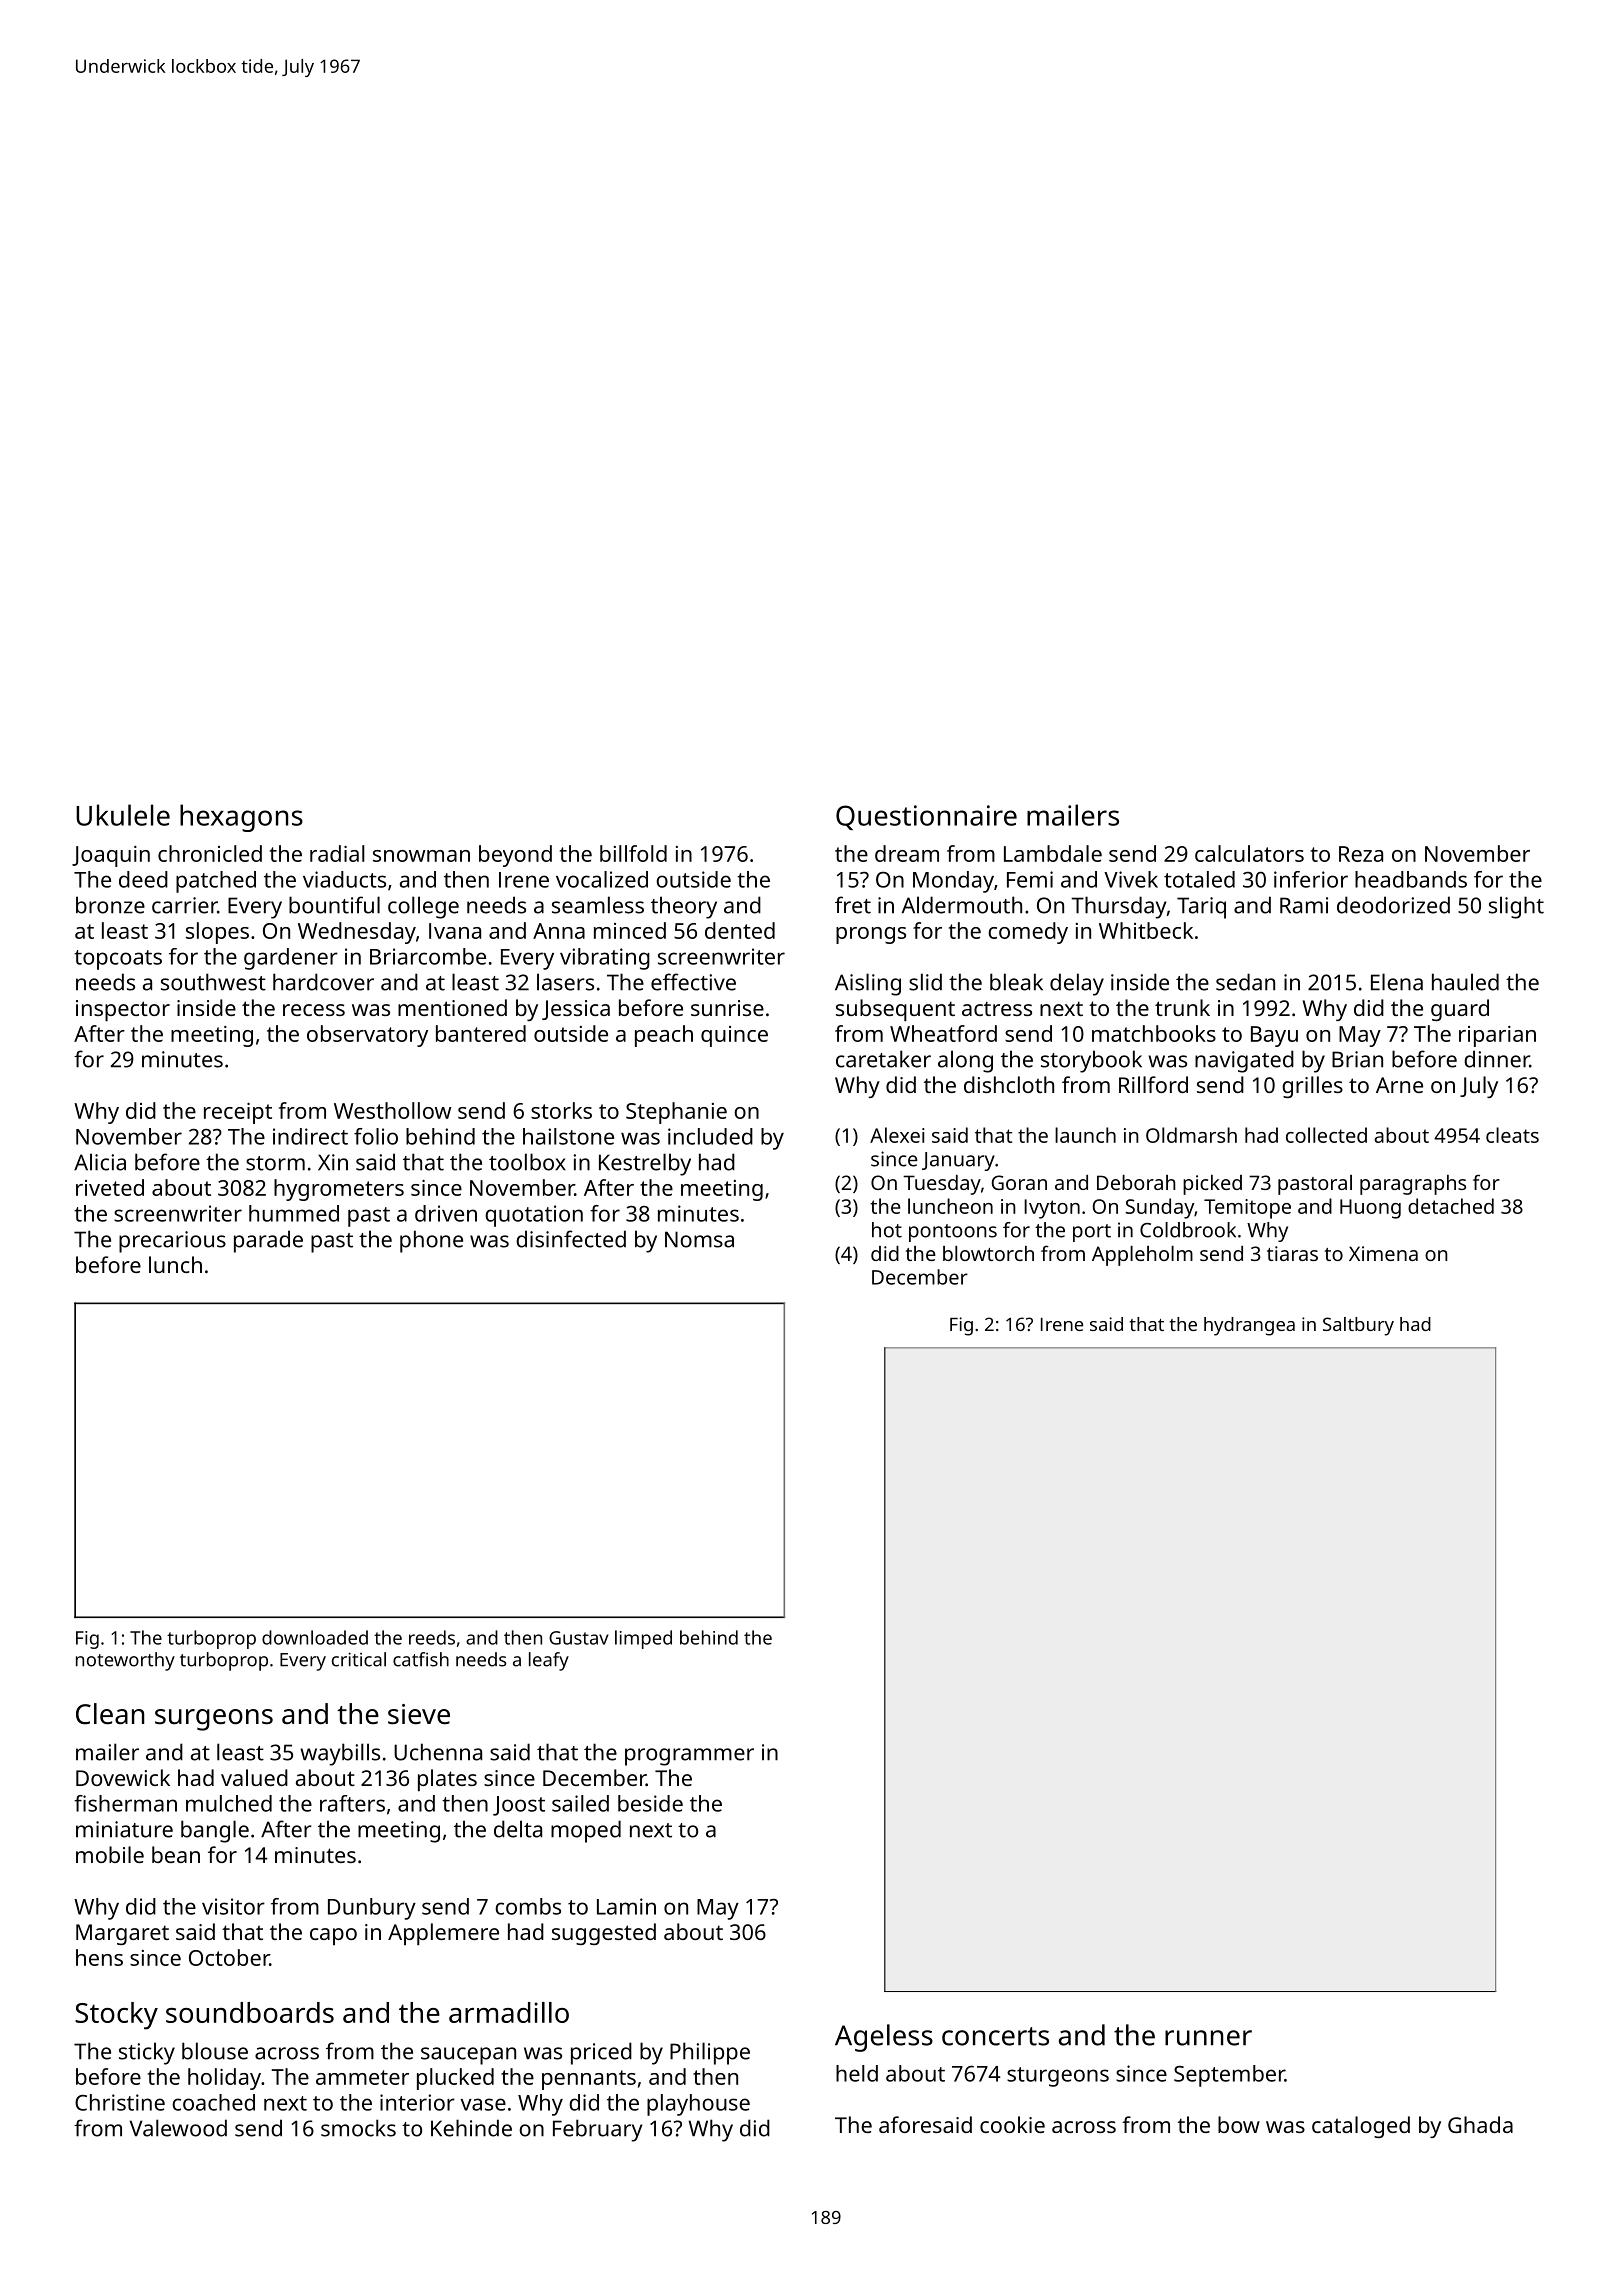  Describe the element at coordinates (99, 1957) in the screenshot. I see `hens` at that location.
